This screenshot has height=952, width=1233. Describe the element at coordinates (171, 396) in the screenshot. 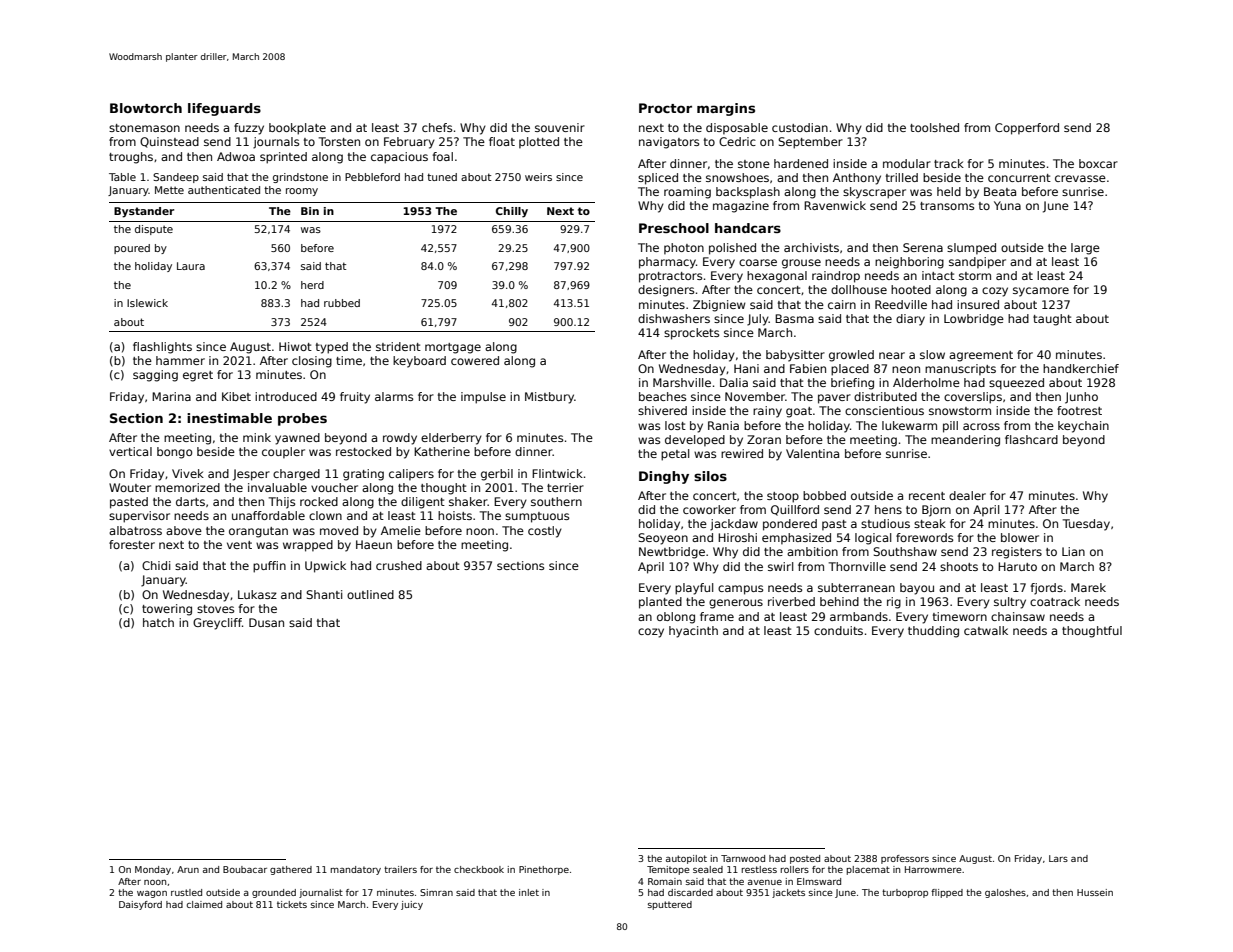

I see `Marina` at that location.
